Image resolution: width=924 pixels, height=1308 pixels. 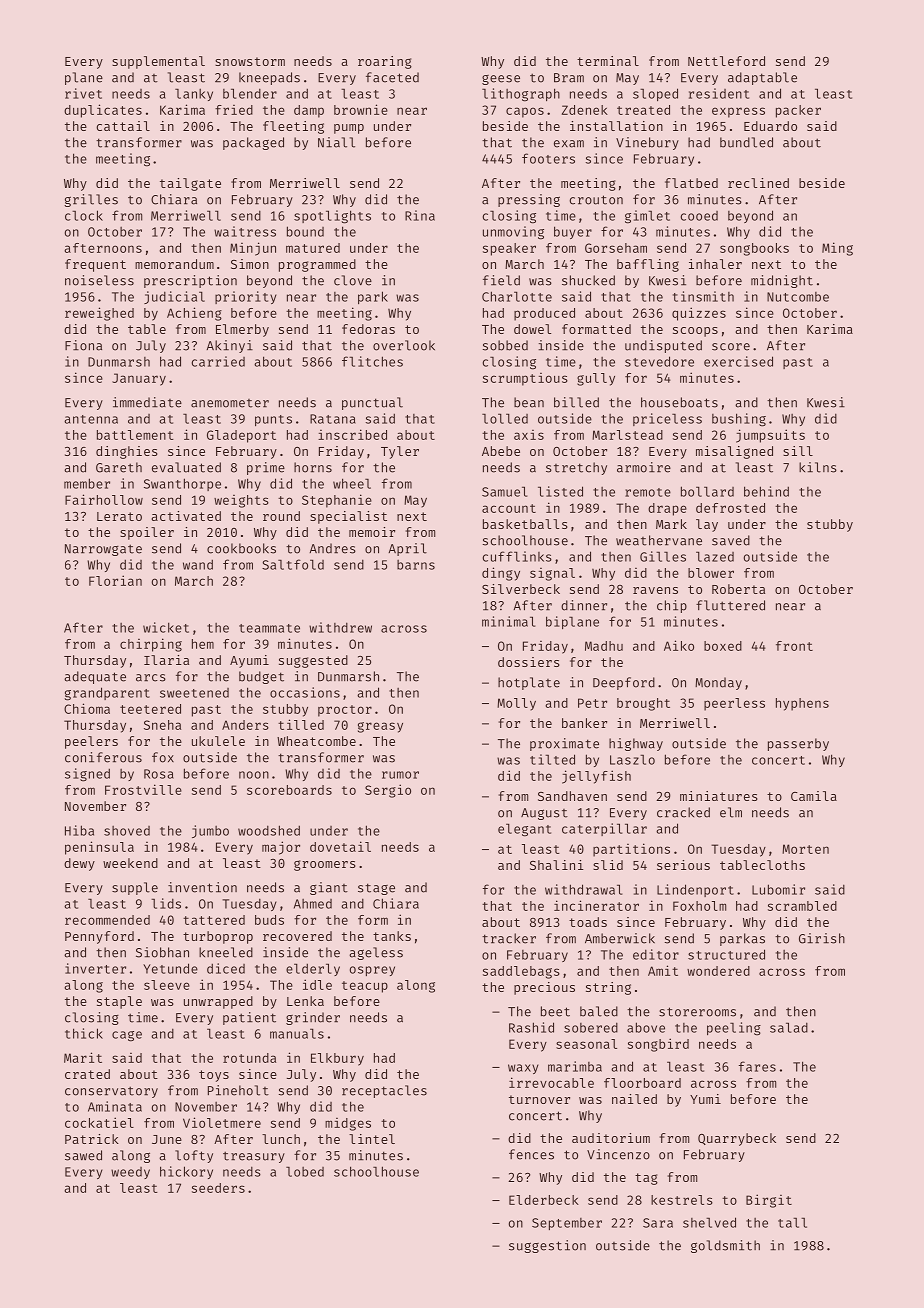 I want to click on Fairhollow, so click(x=104, y=499).
